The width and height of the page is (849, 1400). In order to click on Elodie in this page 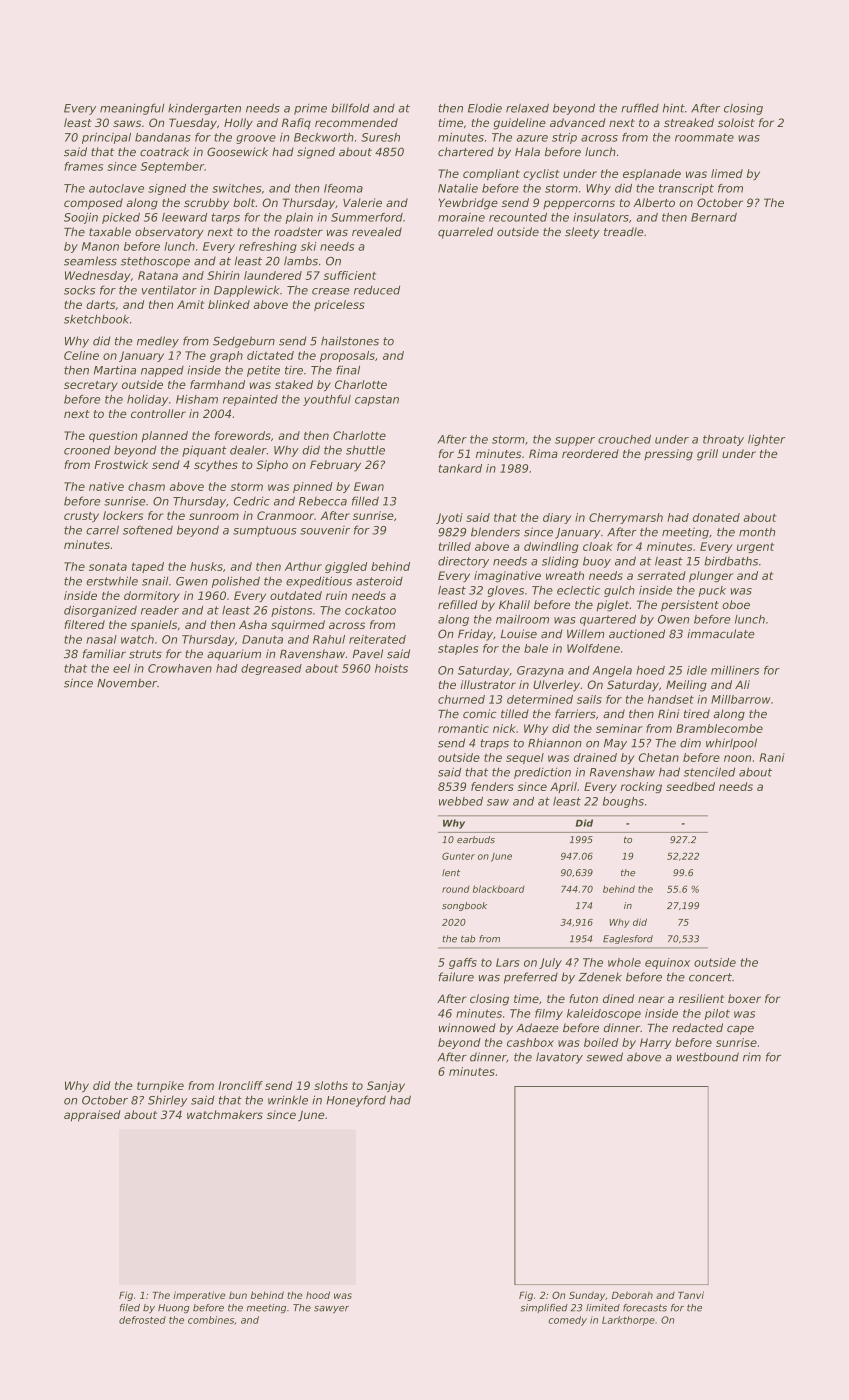, I will do `click(485, 108)`.
